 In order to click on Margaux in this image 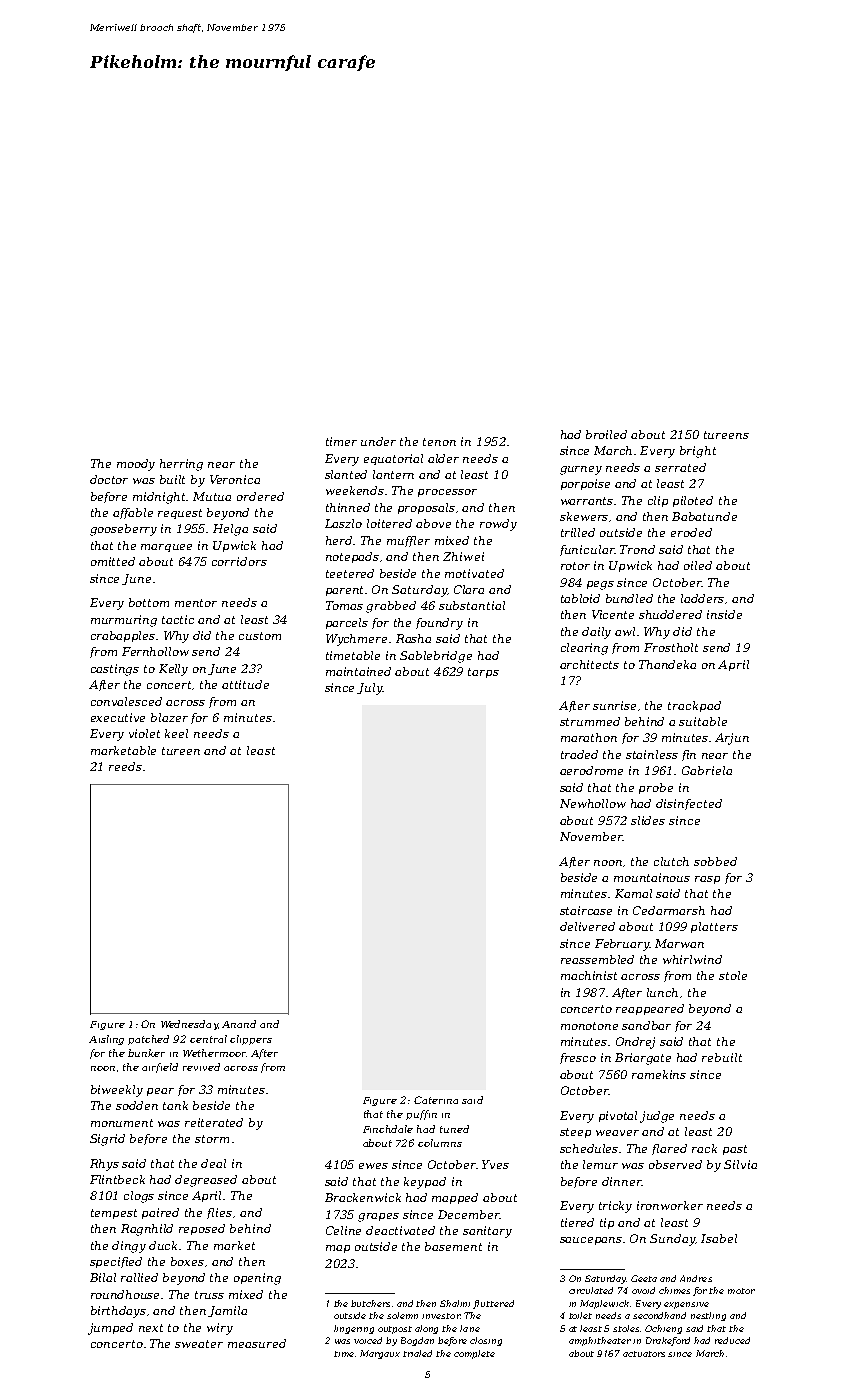, I will do `click(380, 1354)`.
